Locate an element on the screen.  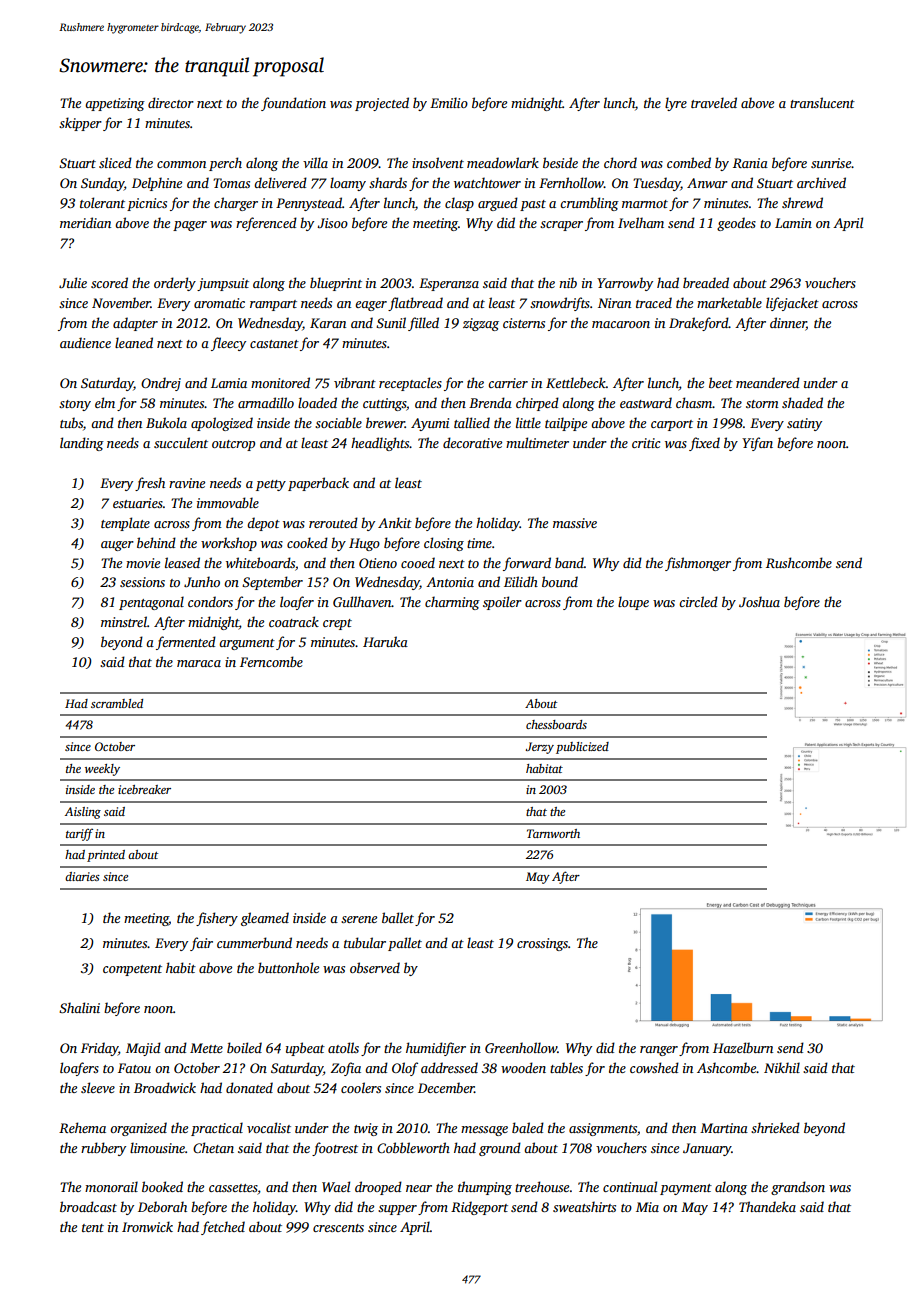
Ridgeport is located at coordinates (479, 1208).
